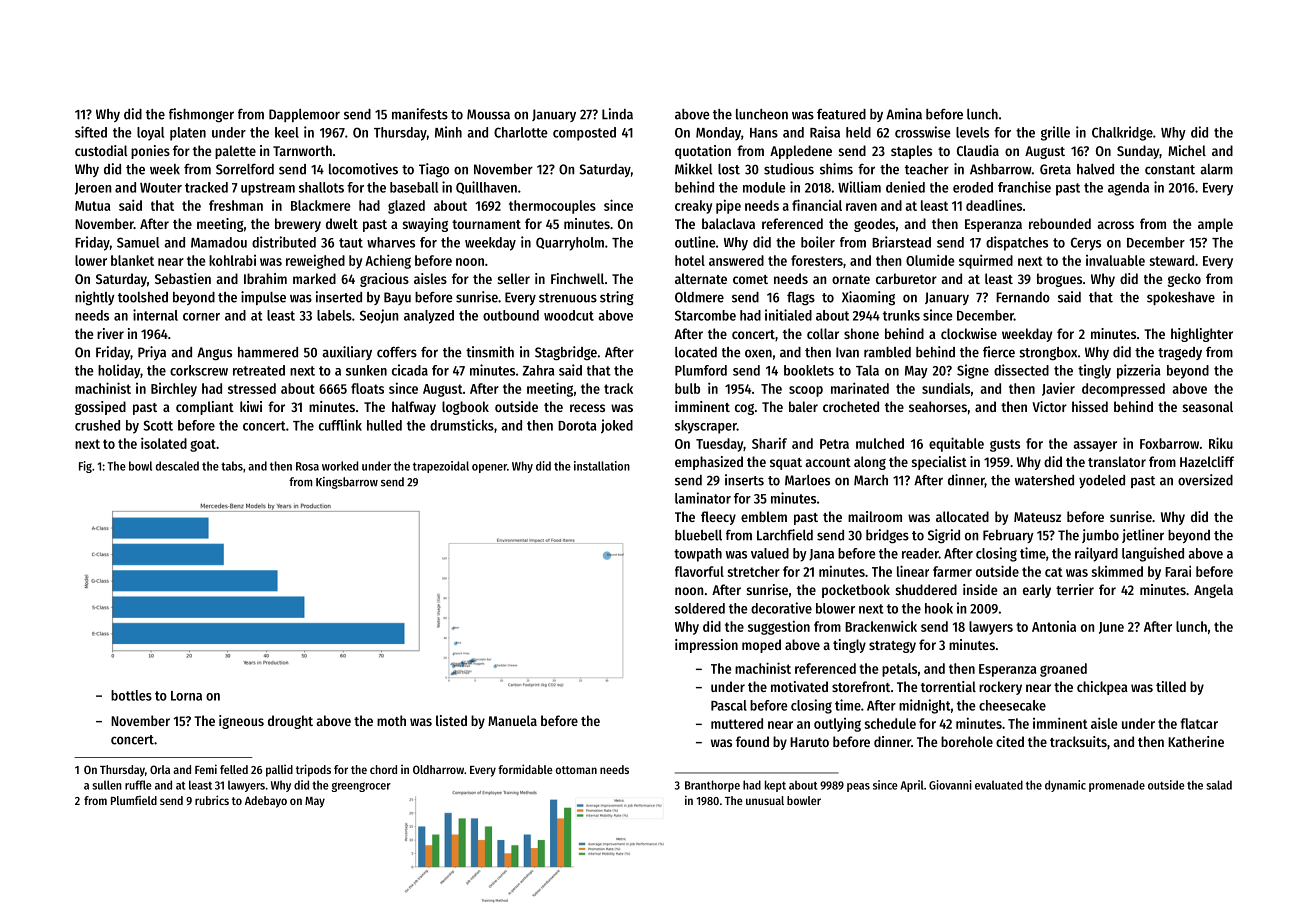  I want to click on featured, so click(841, 114).
